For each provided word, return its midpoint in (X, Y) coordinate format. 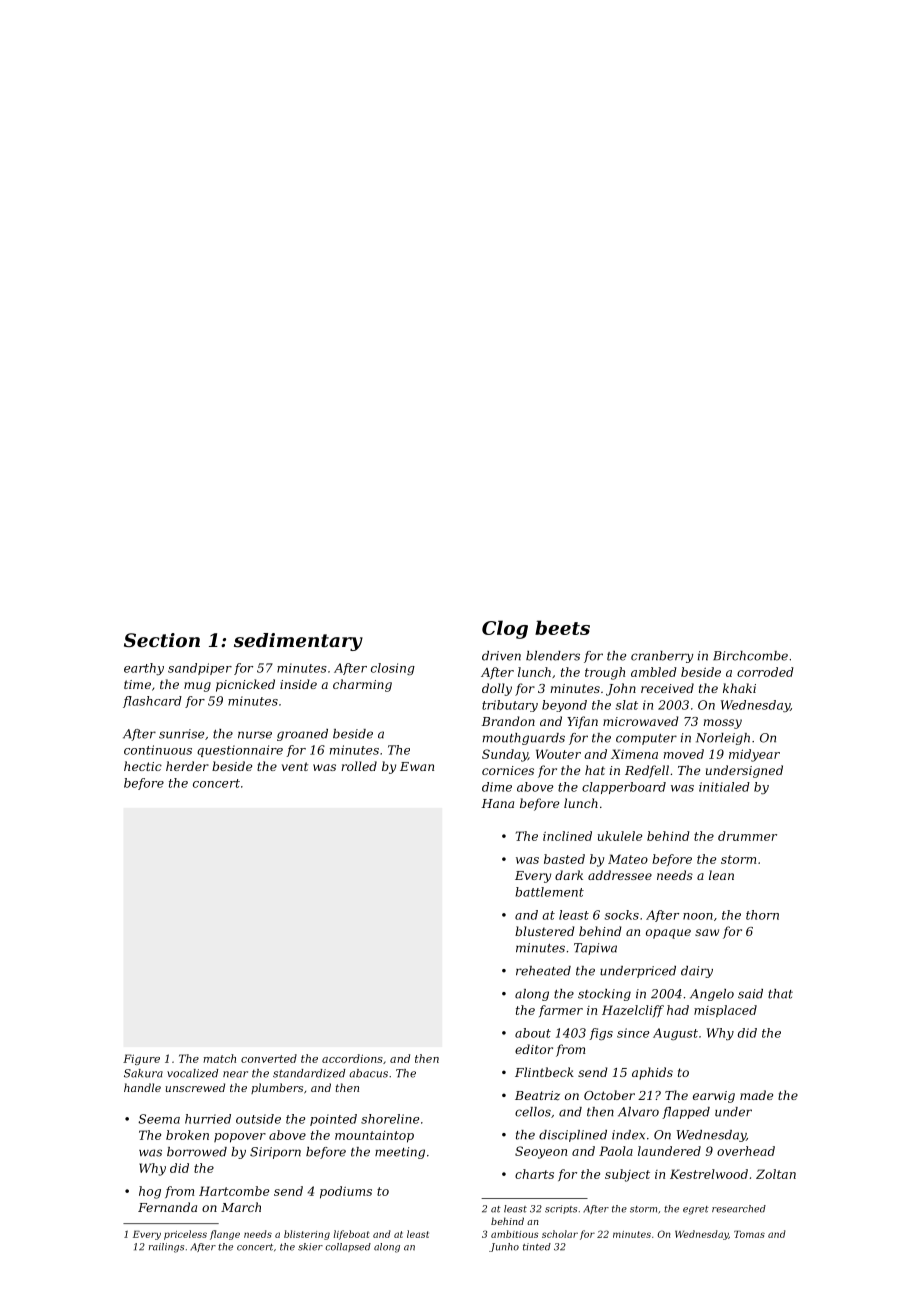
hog (150, 1192)
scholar (560, 1234)
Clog (505, 629)
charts (534, 1174)
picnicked (245, 685)
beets (562, 627)
